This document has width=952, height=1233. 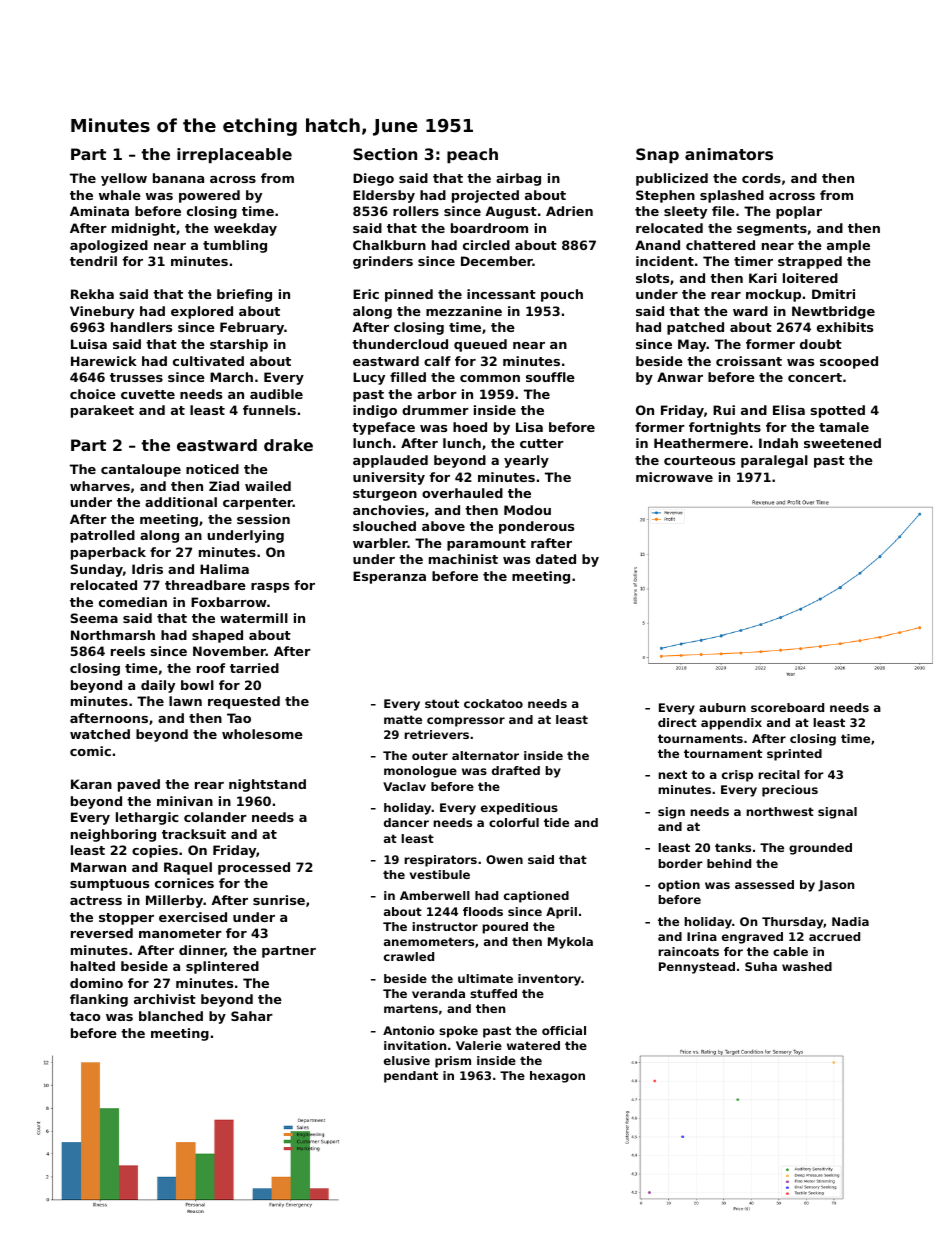 What do you see at coordinates (787, 707) in the document?
I see `scoreboard` at bounding box center [787, 707].
